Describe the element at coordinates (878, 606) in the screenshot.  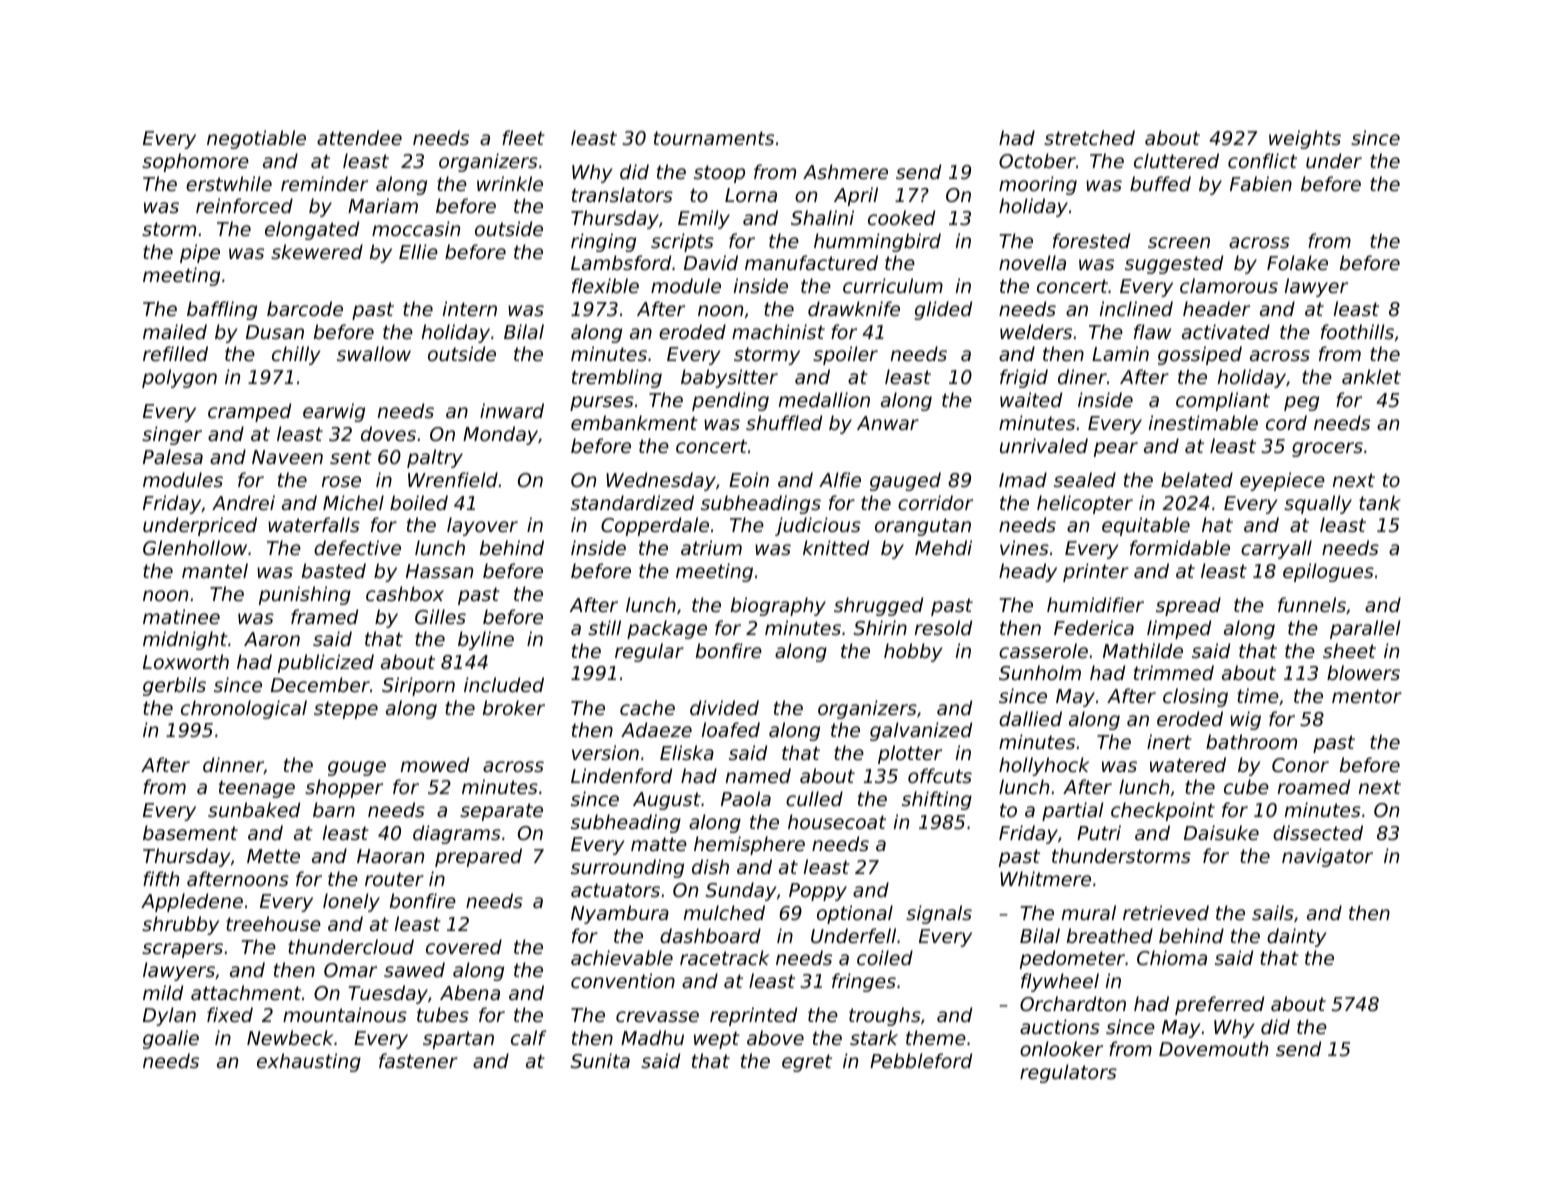
I see `shrugged` at that location.
